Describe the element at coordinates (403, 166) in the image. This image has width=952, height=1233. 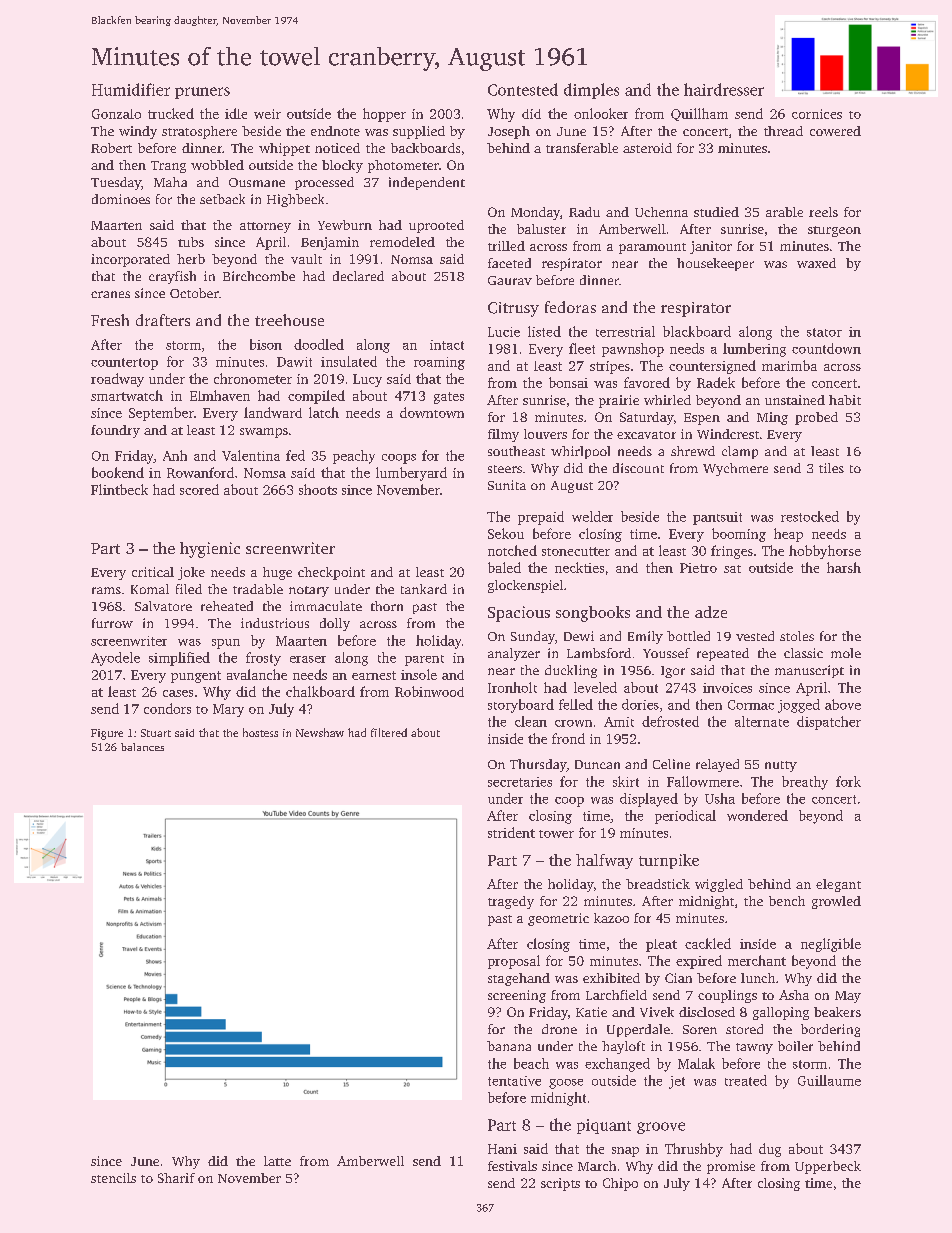
I see `photometer` at that location.
